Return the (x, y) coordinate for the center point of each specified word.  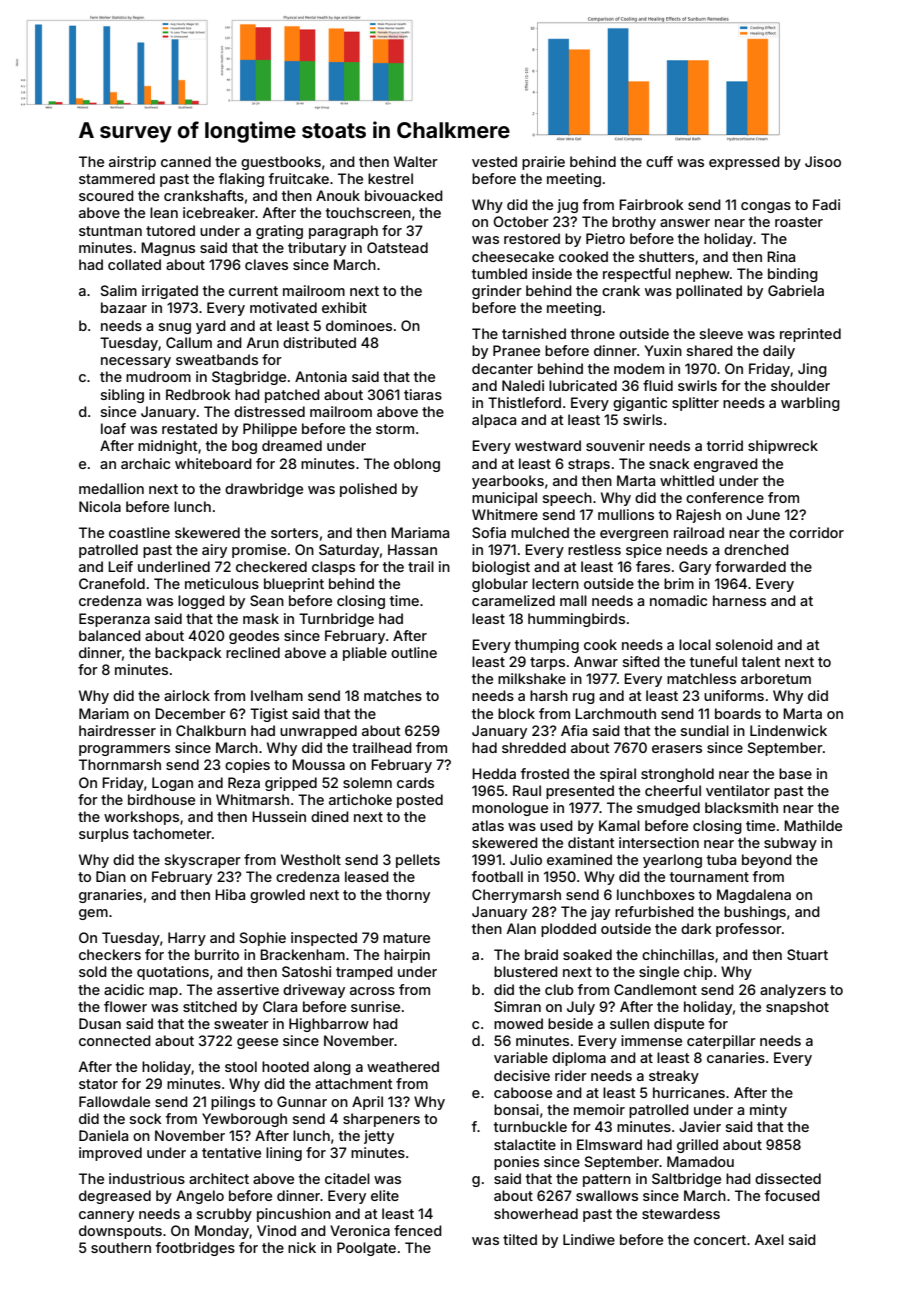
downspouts (120, 1232)
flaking (241, 180)
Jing (812, 370)
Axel (769, 1239)
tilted (520, 1239)
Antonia (321, 376)
